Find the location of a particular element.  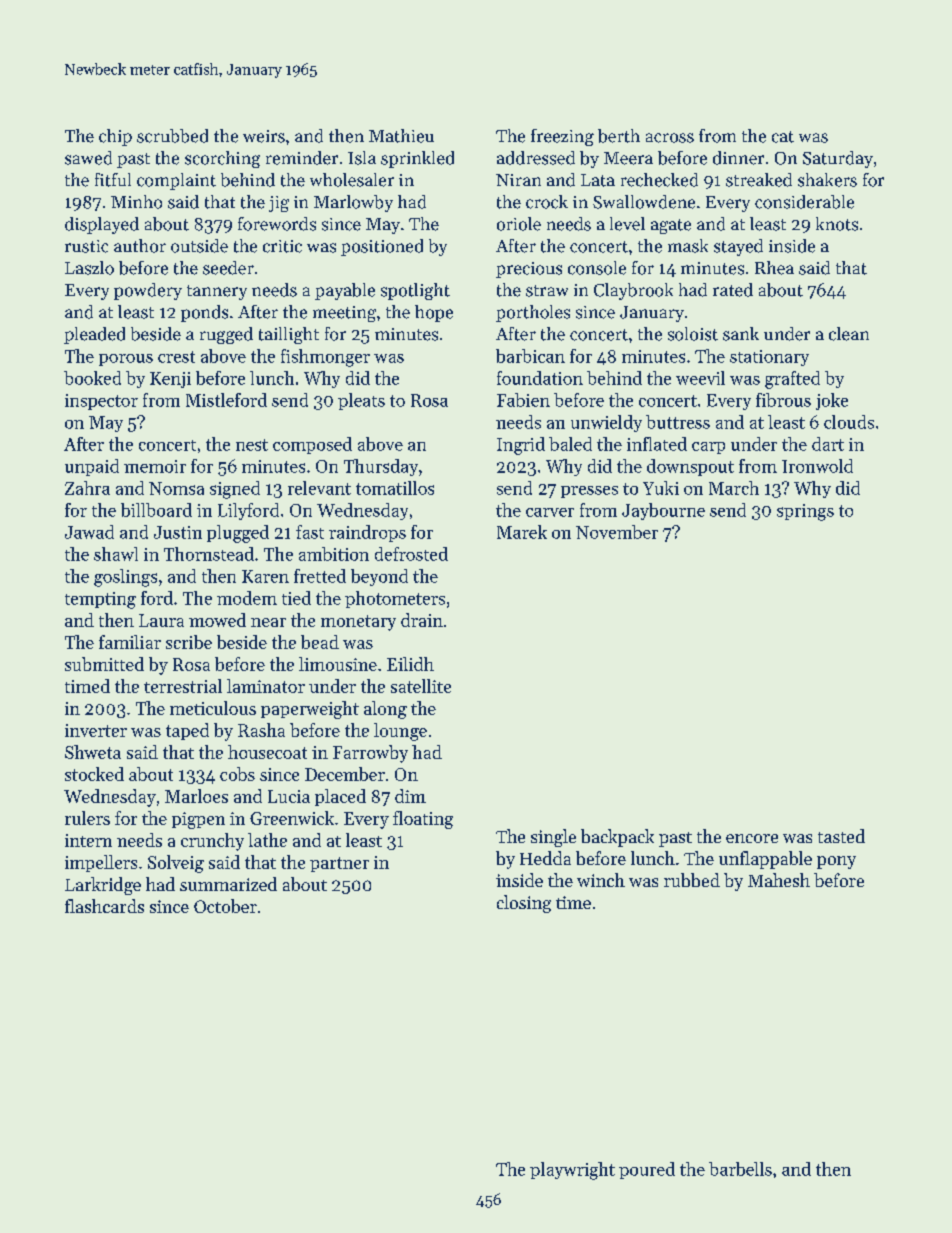

closing is located at coordinates (524, 904).
